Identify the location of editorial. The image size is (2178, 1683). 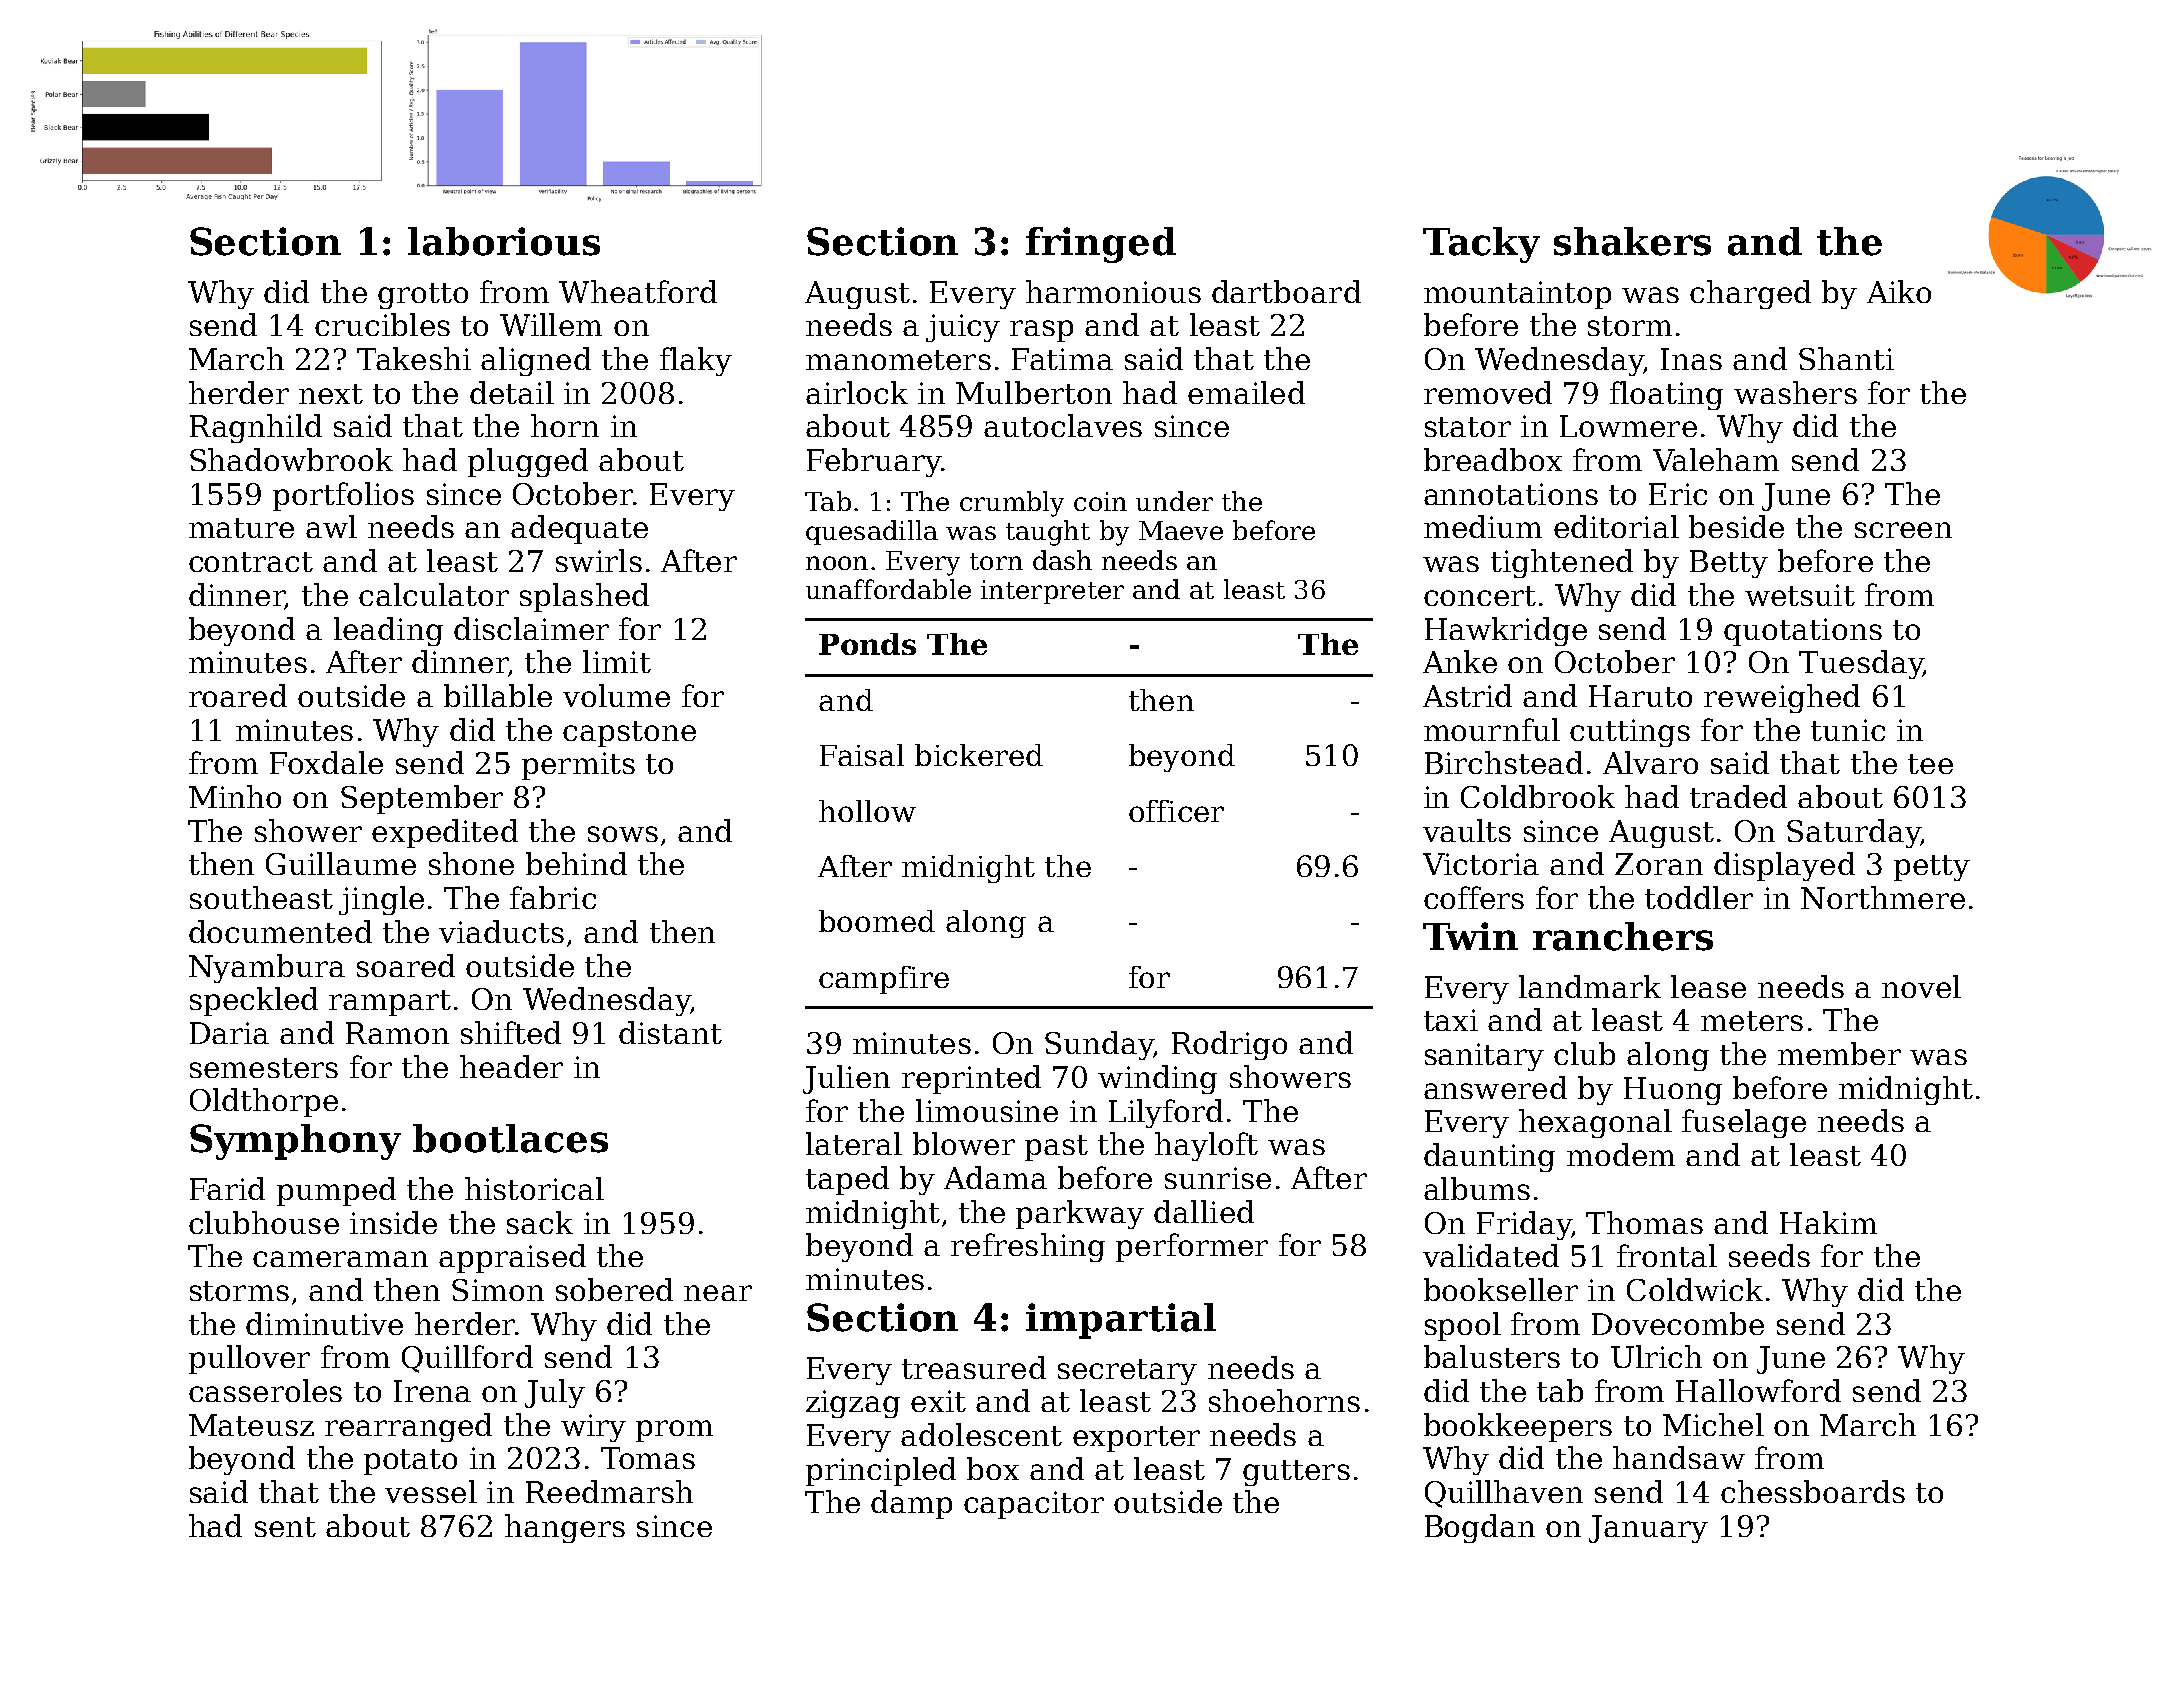
(1616, 526).
